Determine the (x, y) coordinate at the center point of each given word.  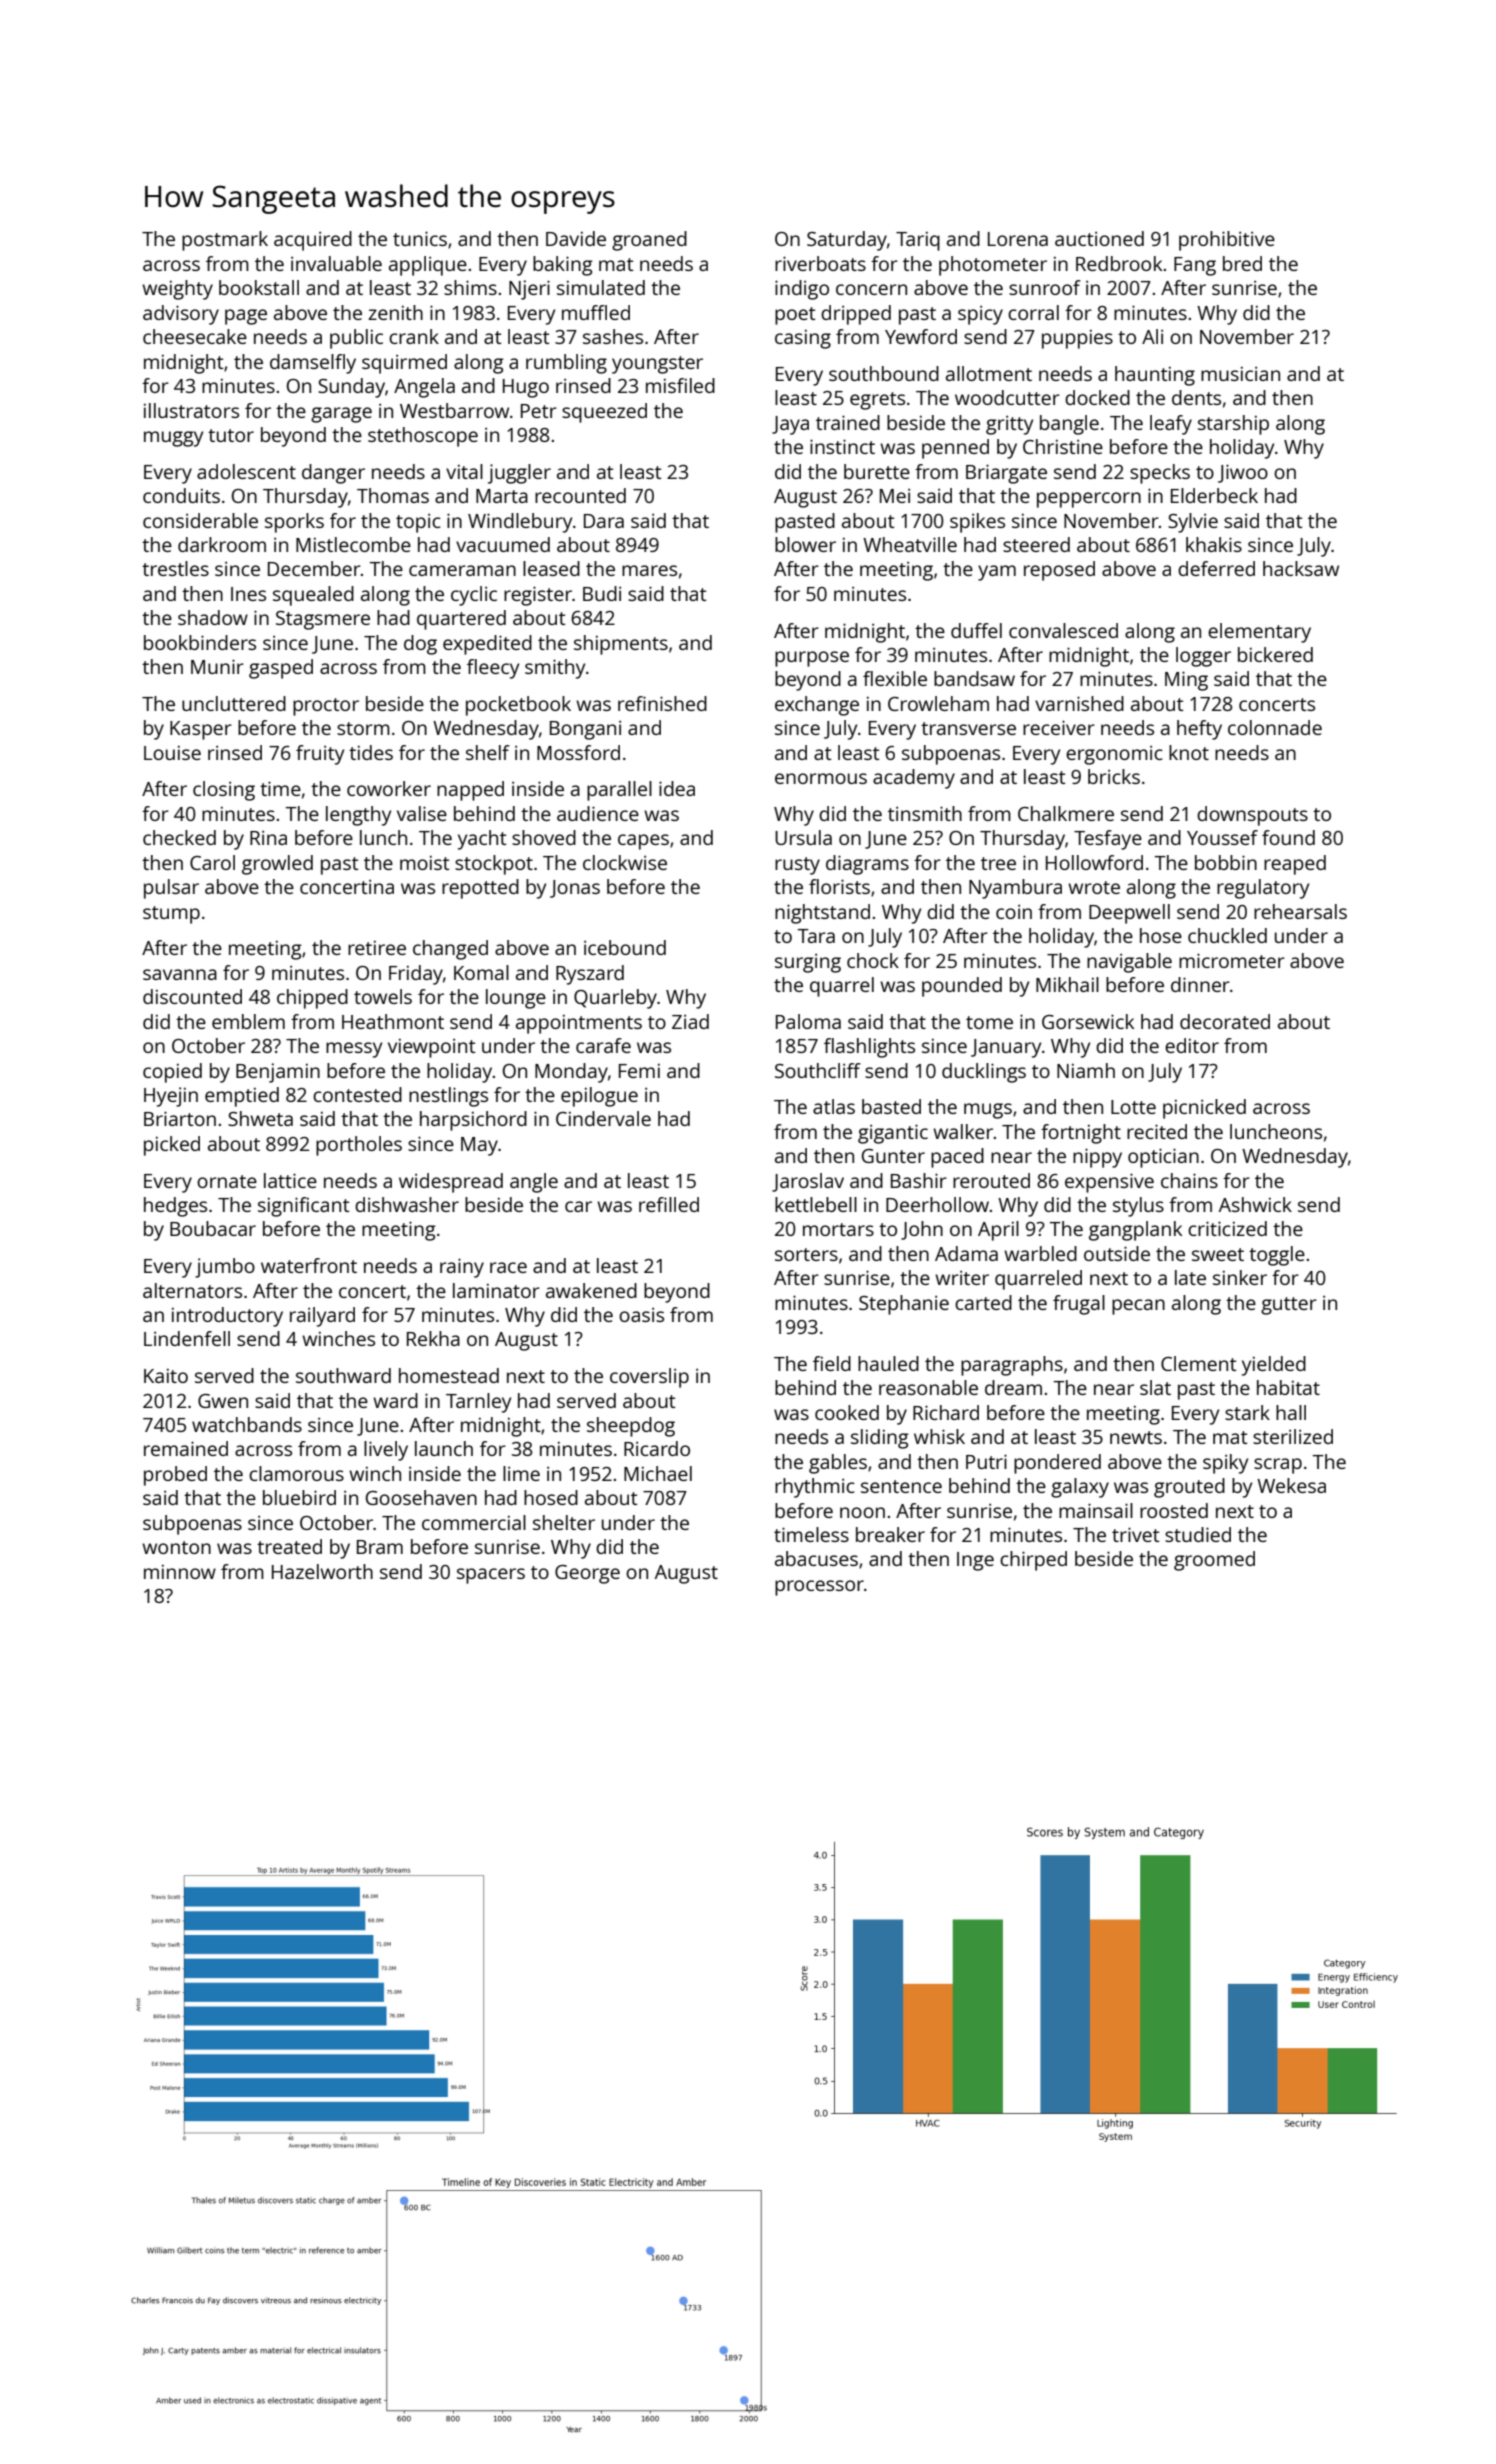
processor (819, 1588)
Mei (895, 496)
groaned (649, 241)
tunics (420, 238)
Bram (380, 1547)
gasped (281, 669)
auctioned (1099, 238)
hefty (1199, 730)
